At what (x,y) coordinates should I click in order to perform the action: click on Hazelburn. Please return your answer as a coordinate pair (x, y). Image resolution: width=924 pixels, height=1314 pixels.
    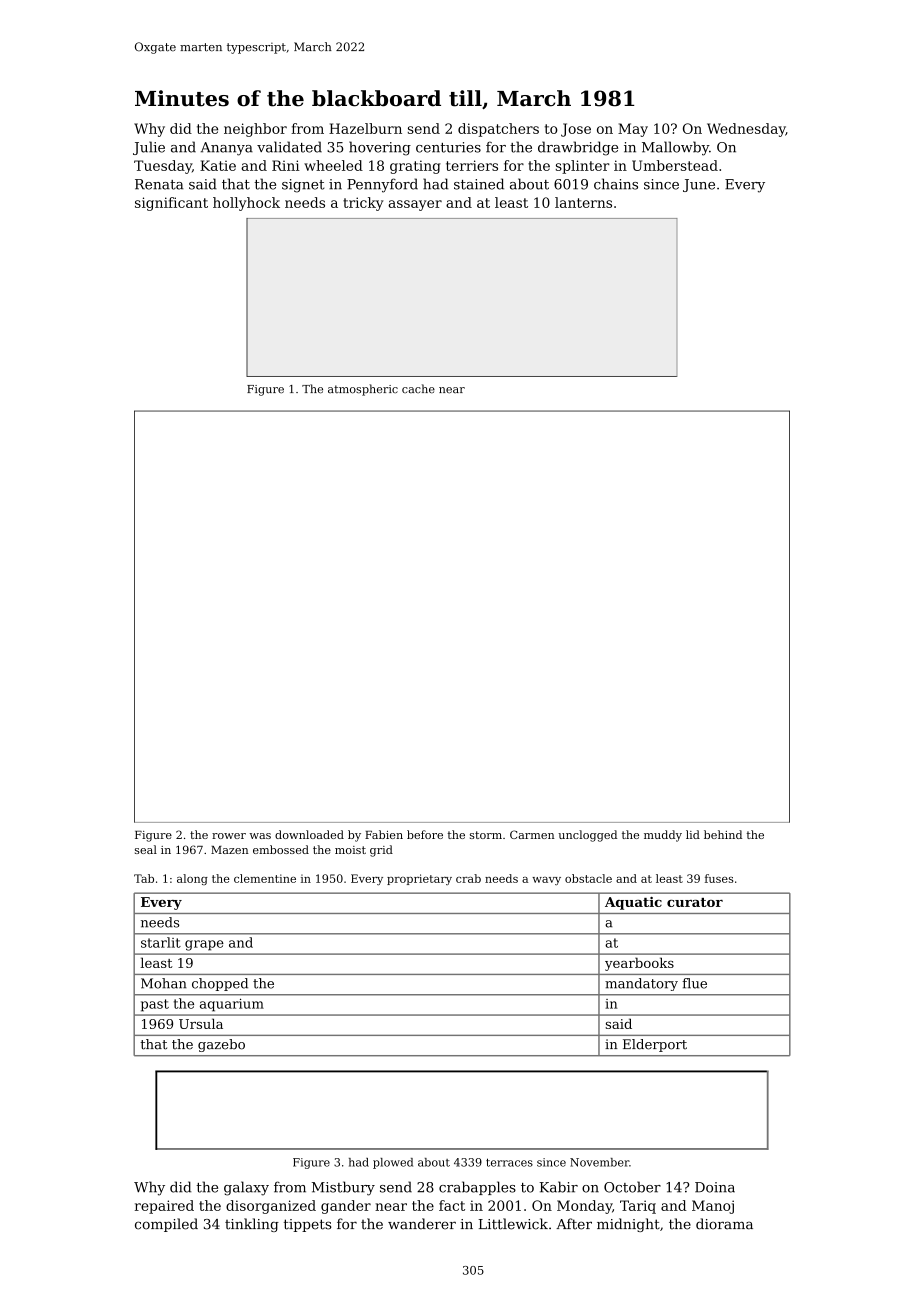
    Looking at the image, I should click on (365, 128).
